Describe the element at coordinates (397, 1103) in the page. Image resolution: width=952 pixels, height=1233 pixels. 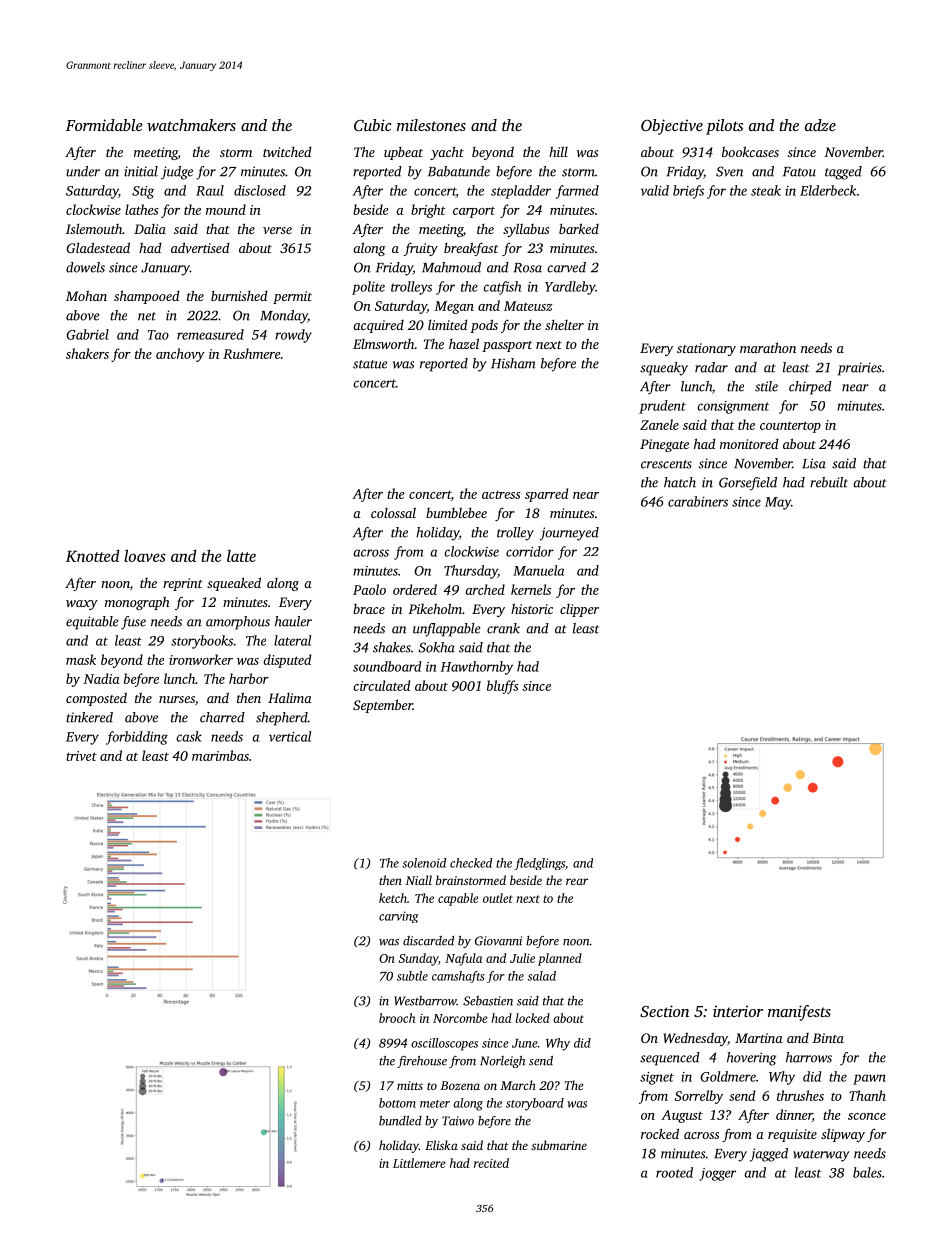
I see `bottom` at that location.
